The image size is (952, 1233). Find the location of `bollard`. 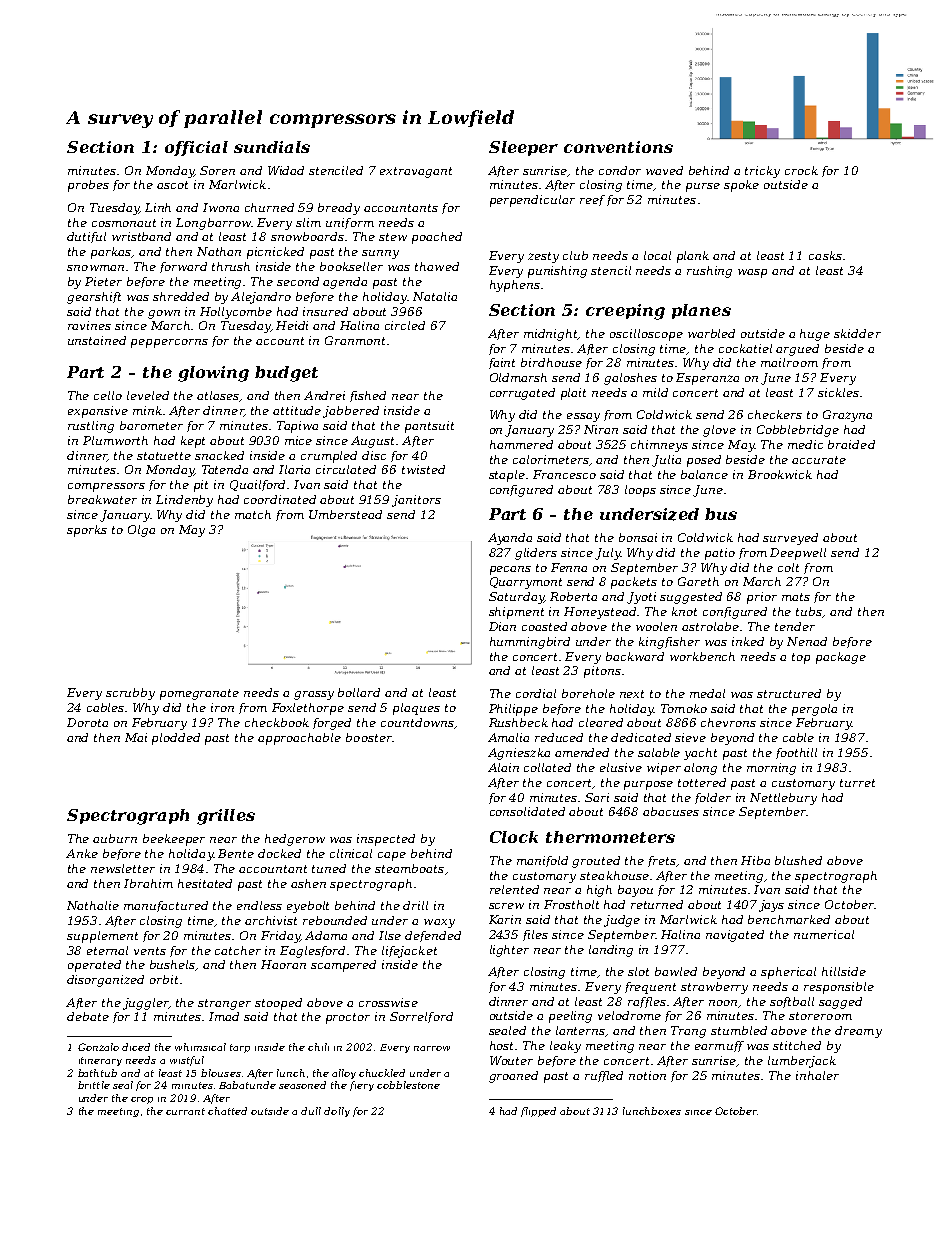

bollard is located at coordinates (359, 692).
